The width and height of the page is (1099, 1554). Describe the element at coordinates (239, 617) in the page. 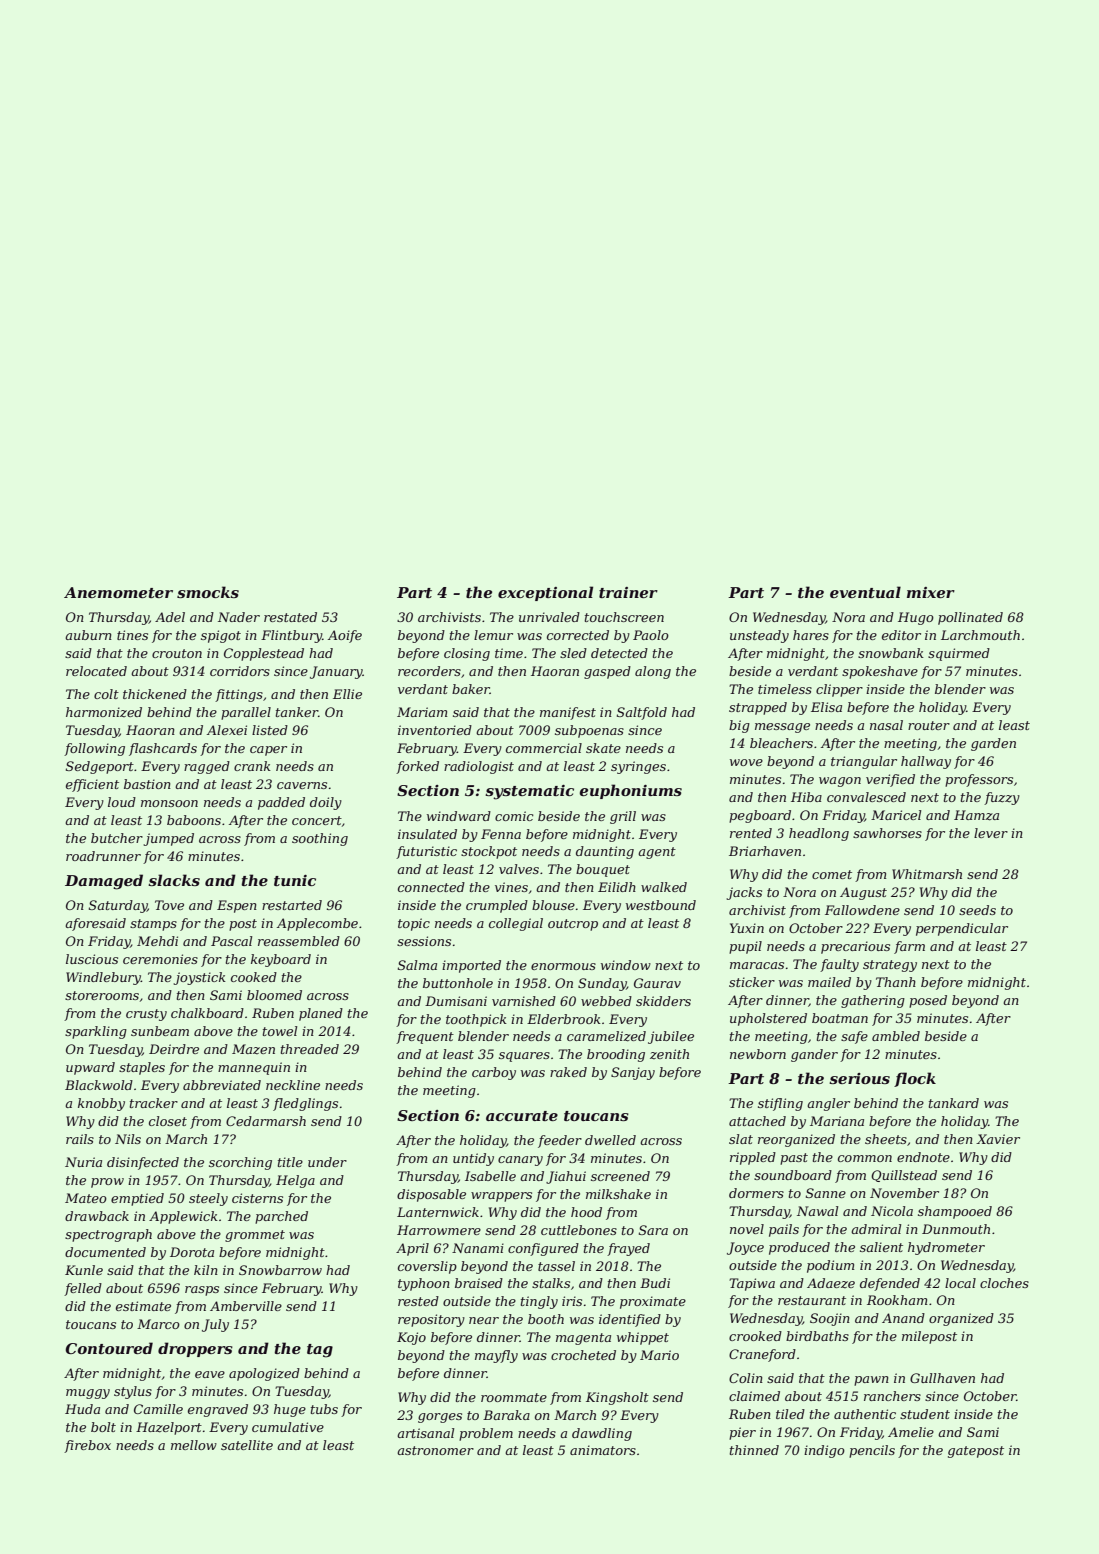

I see `Nader` at that location.
